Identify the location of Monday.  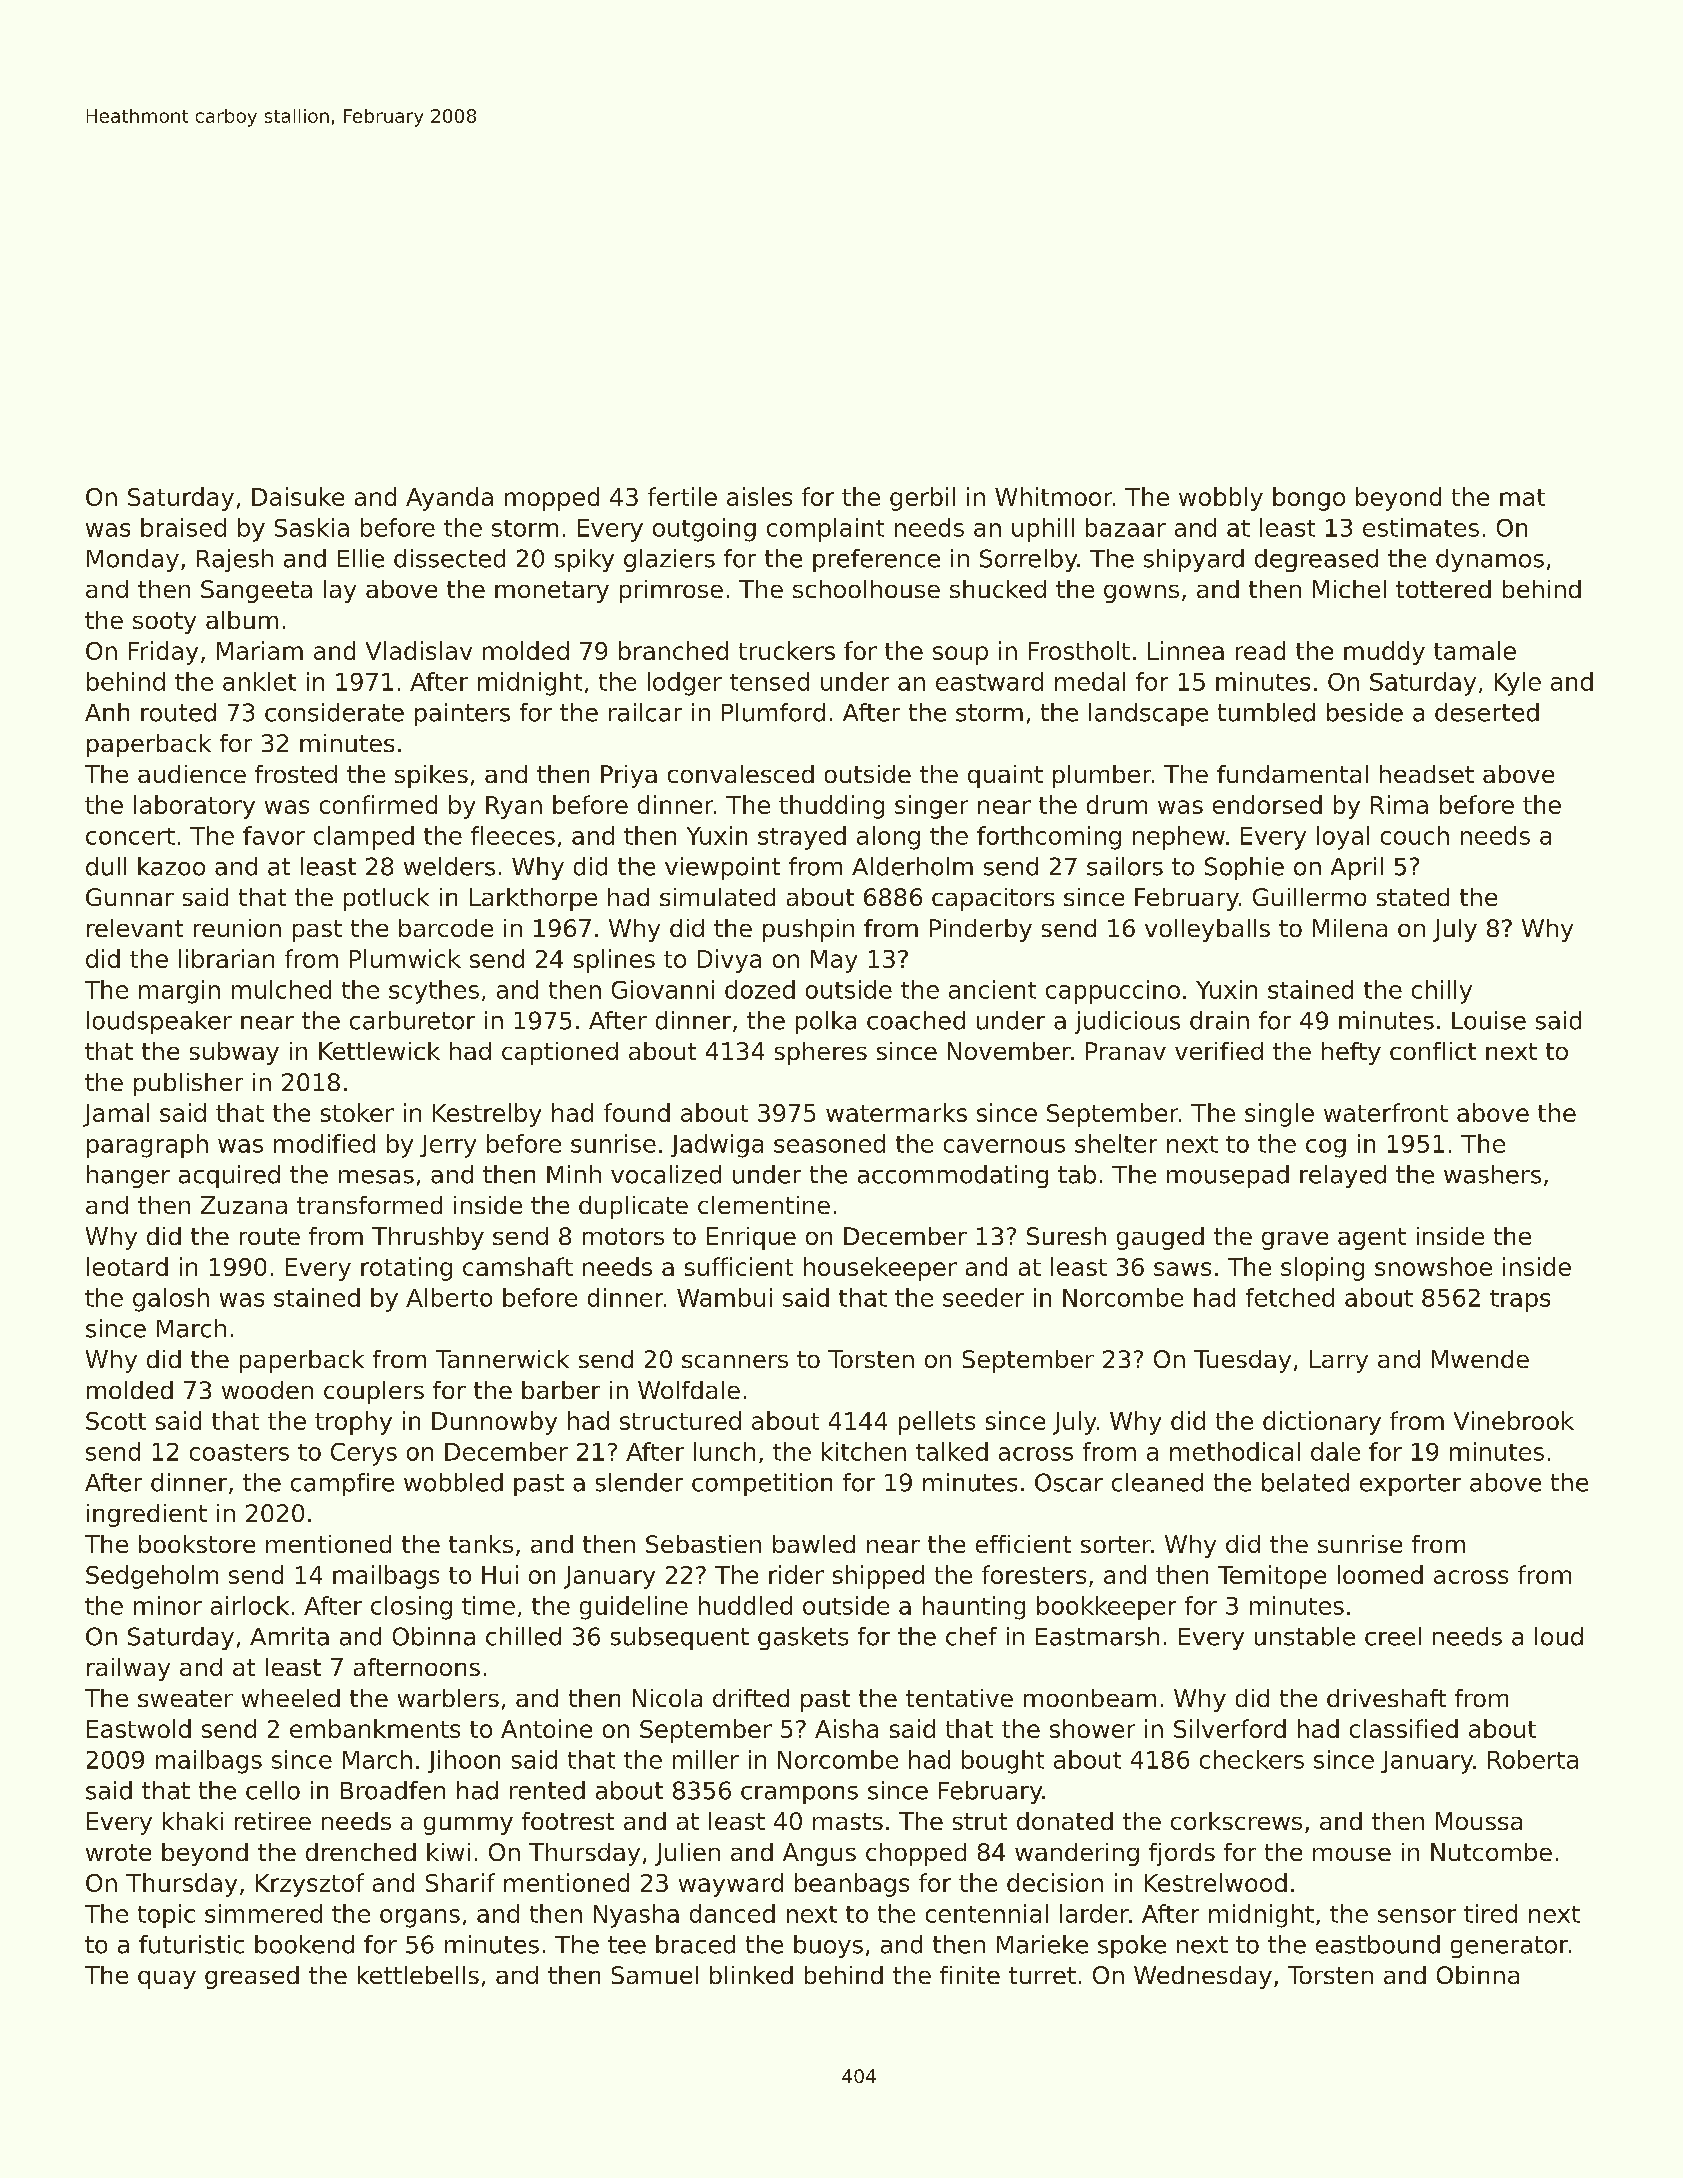
(133, 560).
